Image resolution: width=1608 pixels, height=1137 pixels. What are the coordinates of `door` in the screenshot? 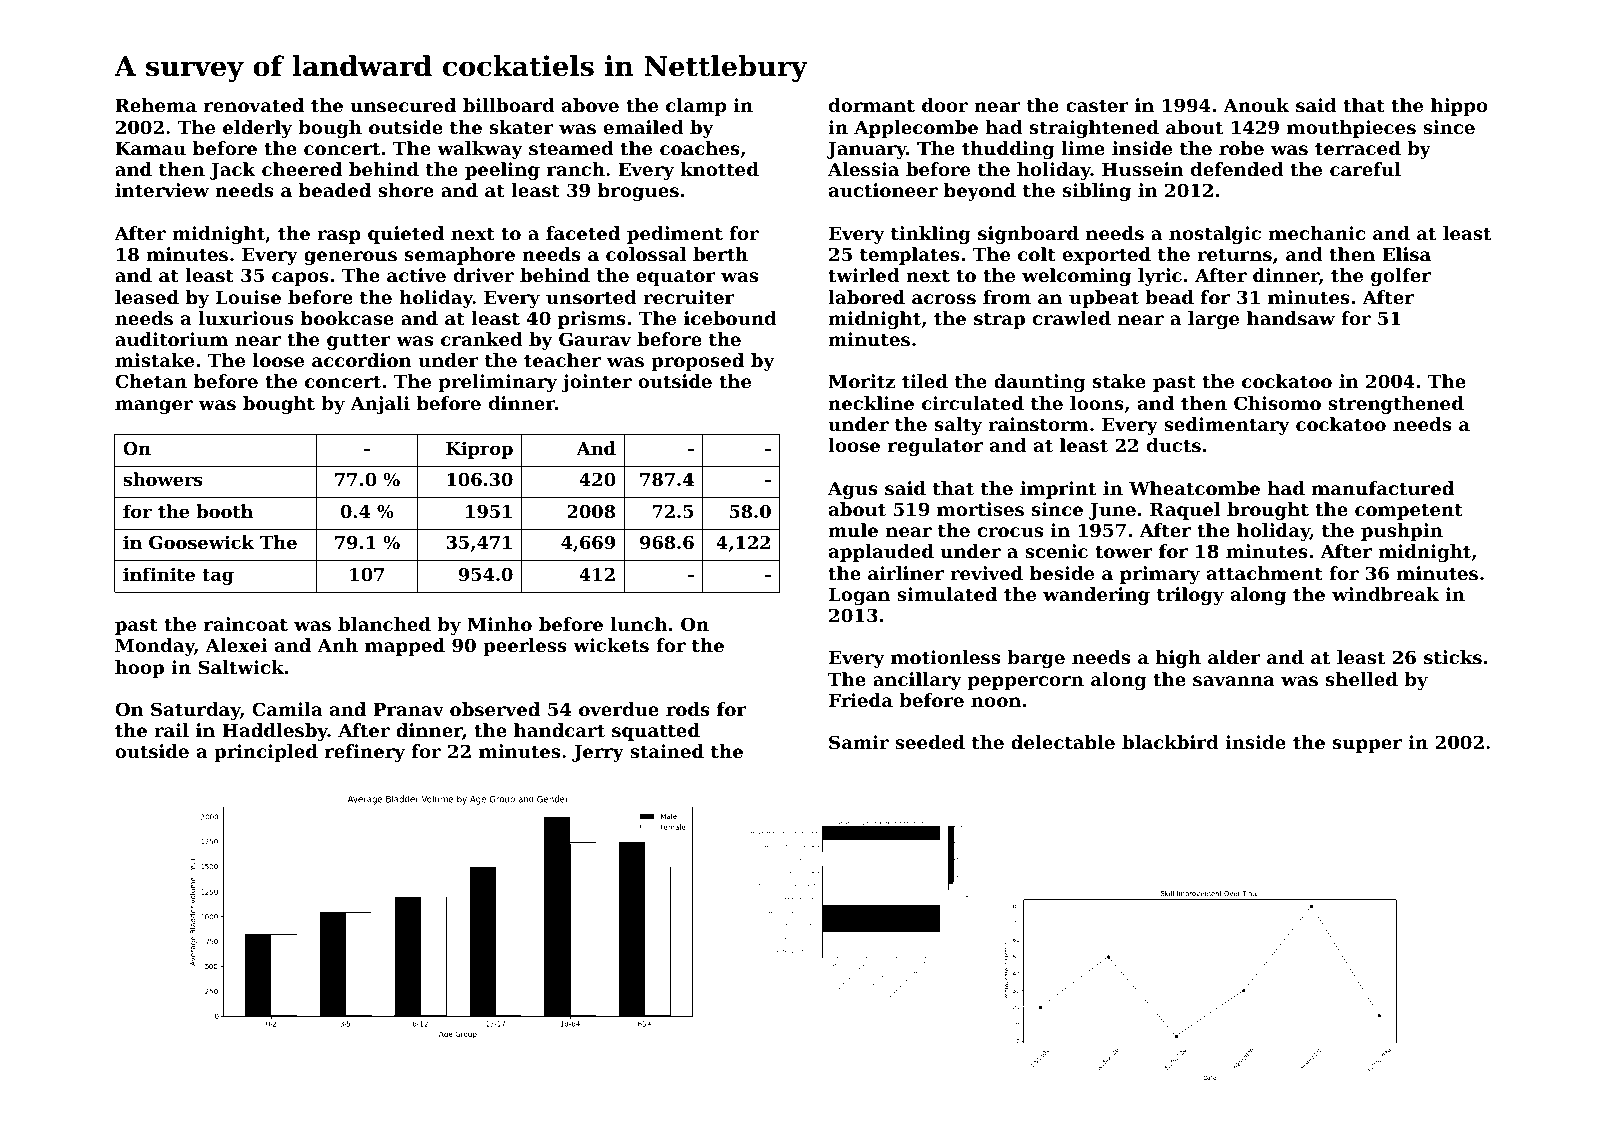 It's located at (945, 105).
